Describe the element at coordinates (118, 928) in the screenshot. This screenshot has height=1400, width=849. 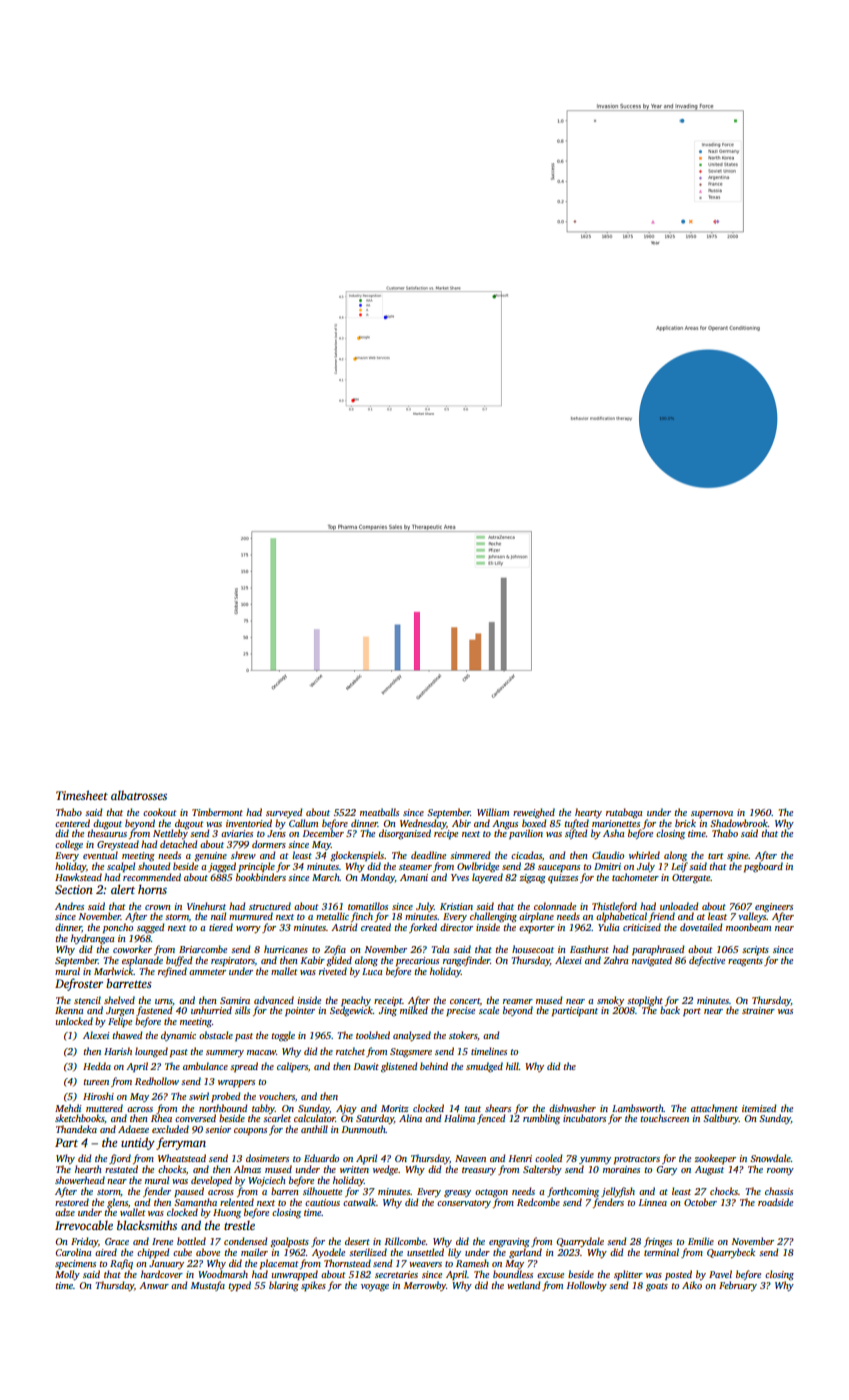
I see `poncho` at that location.
